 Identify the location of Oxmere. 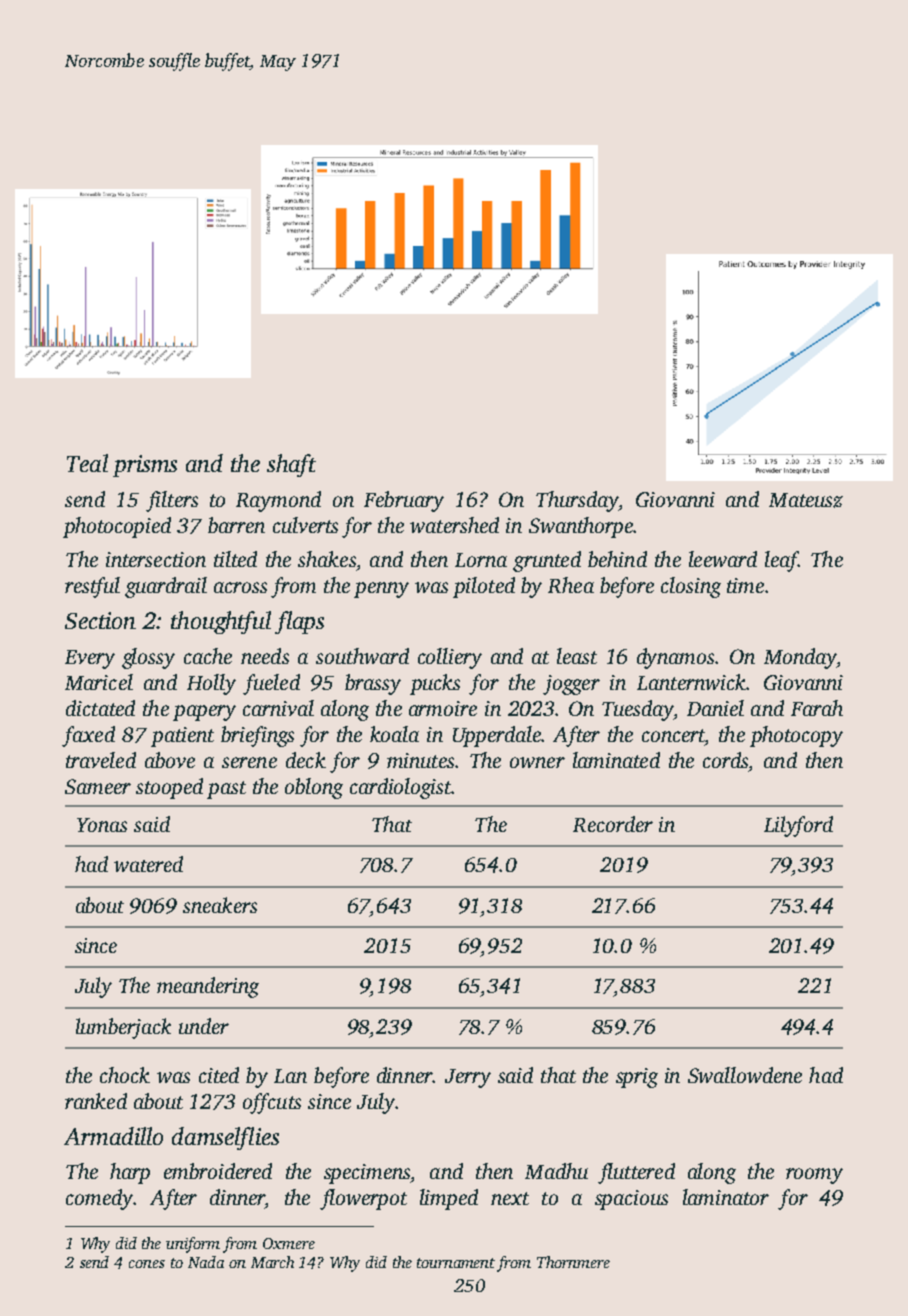
(289, 1243).
